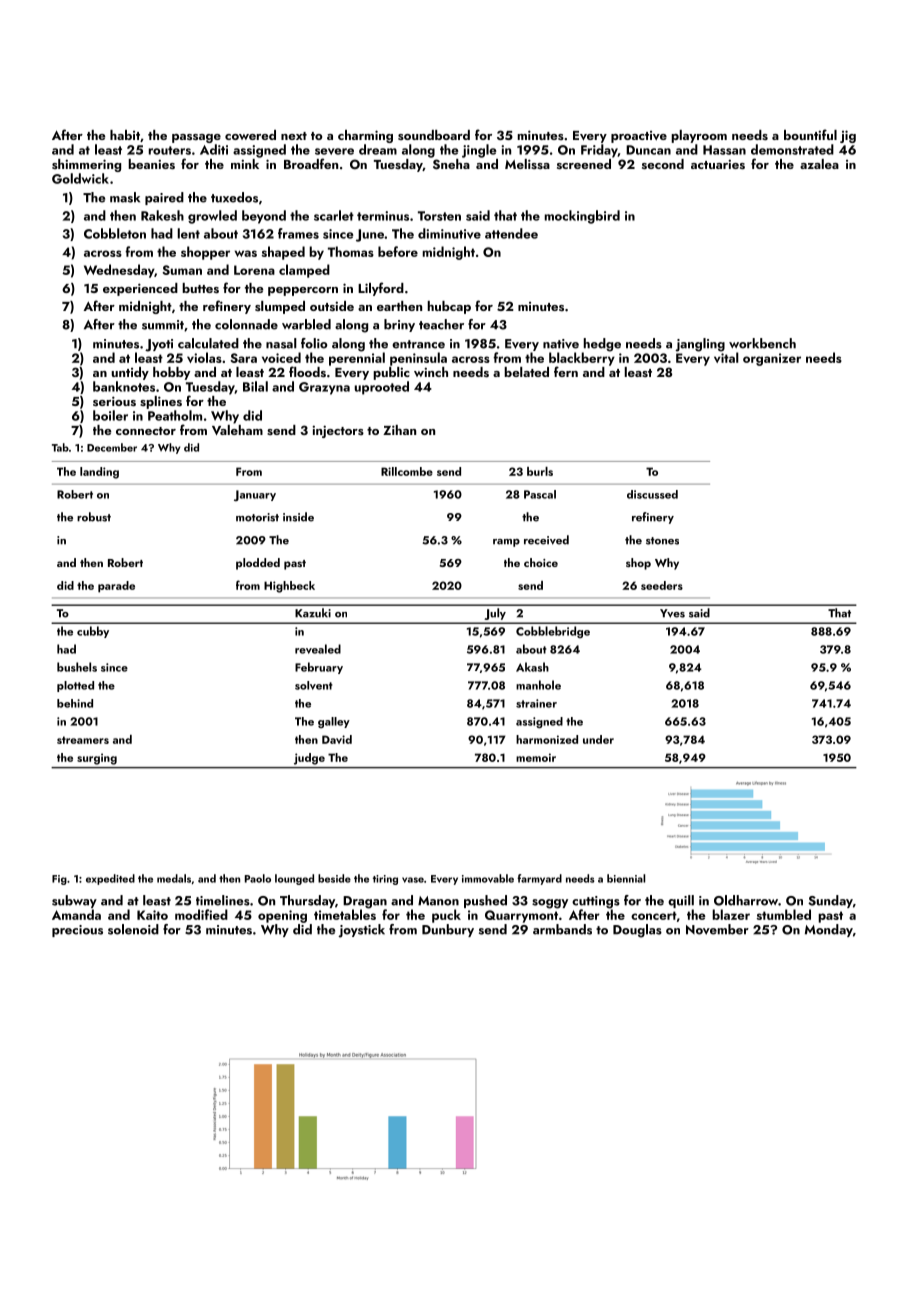 Image resolution: width=908 pixels, height=1316 pixels. I want to click on Pascal, so click(540, 494).
